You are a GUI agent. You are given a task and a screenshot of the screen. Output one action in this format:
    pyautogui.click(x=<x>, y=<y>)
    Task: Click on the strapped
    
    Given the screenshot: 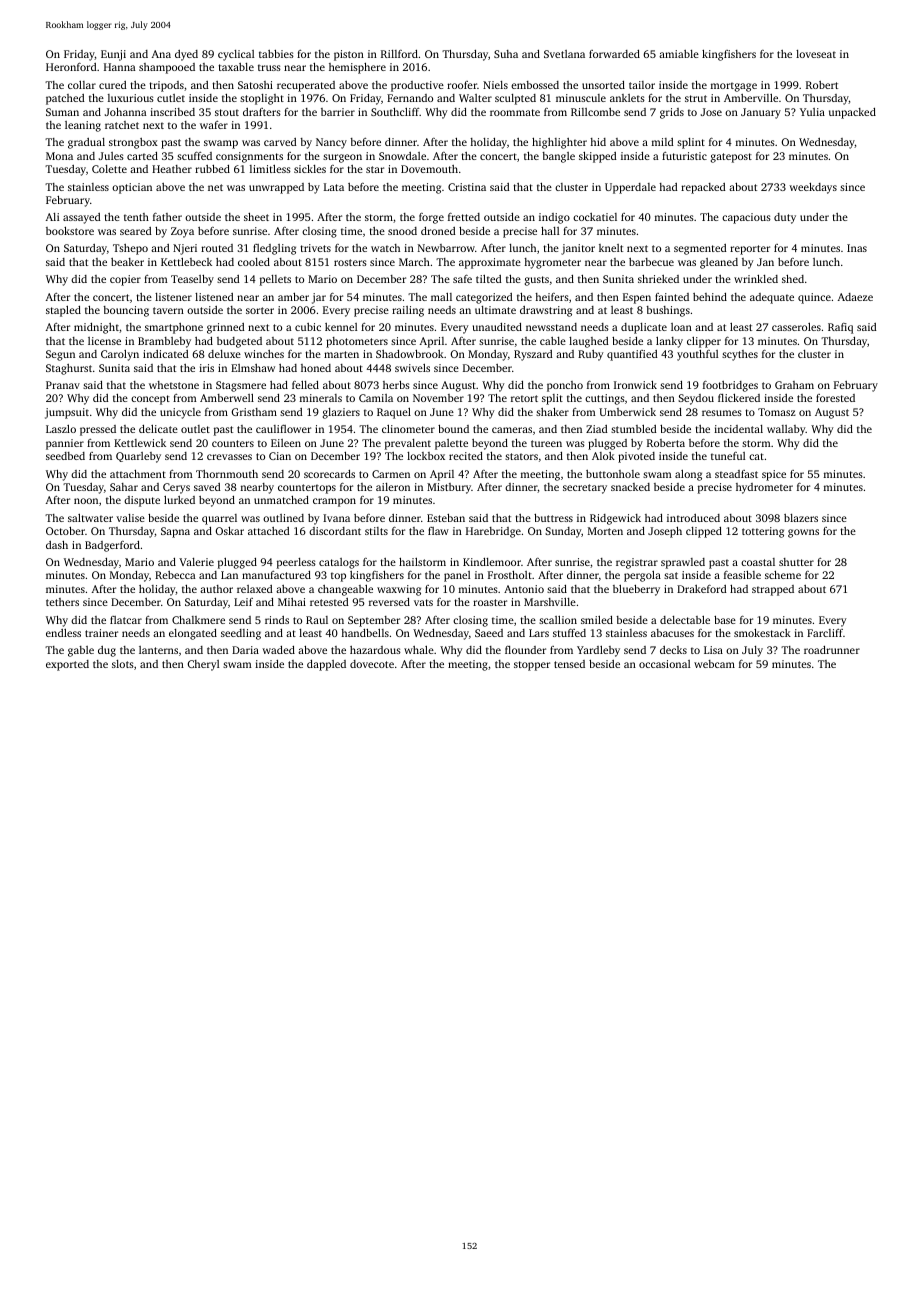 What is the action you would take?
    pyautogui.click(x=773, y=590)
